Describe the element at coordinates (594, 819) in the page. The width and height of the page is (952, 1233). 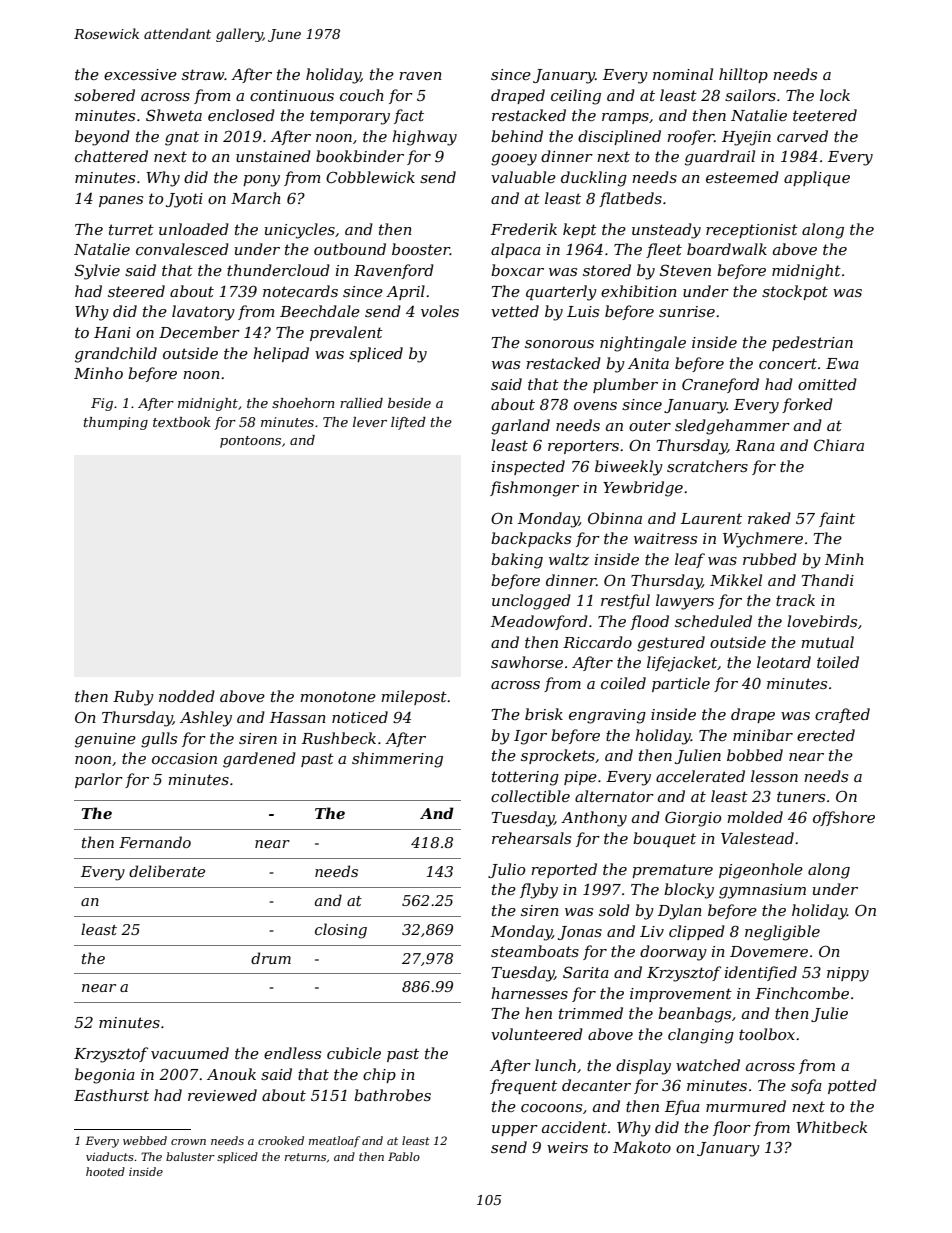
I see `Anthony` at that location.
